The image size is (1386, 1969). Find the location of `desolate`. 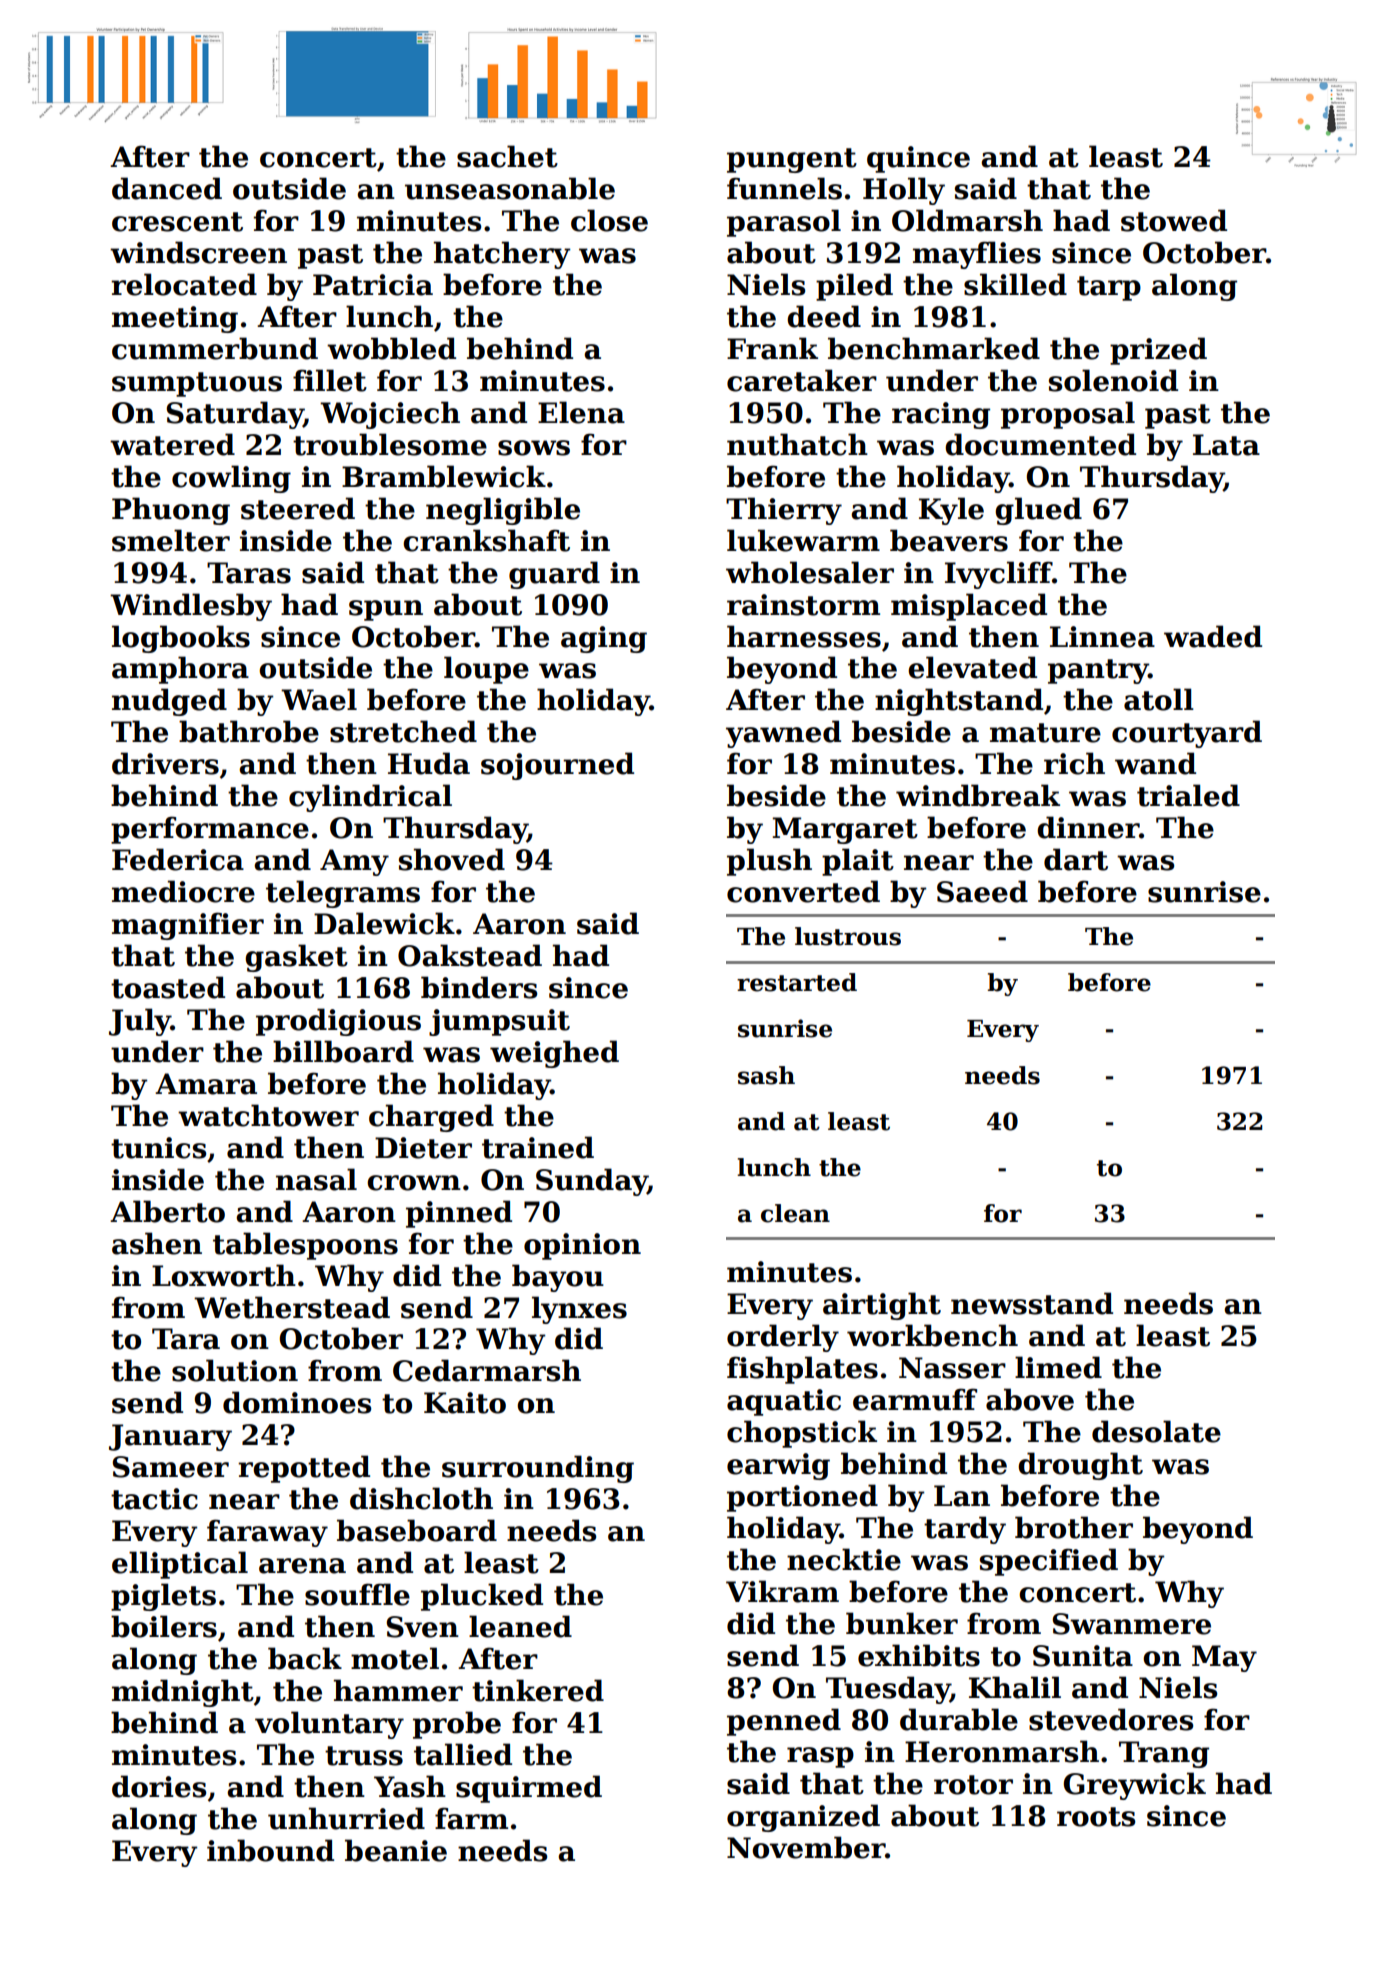

desolate is located at coordinates (1156, 1431).
